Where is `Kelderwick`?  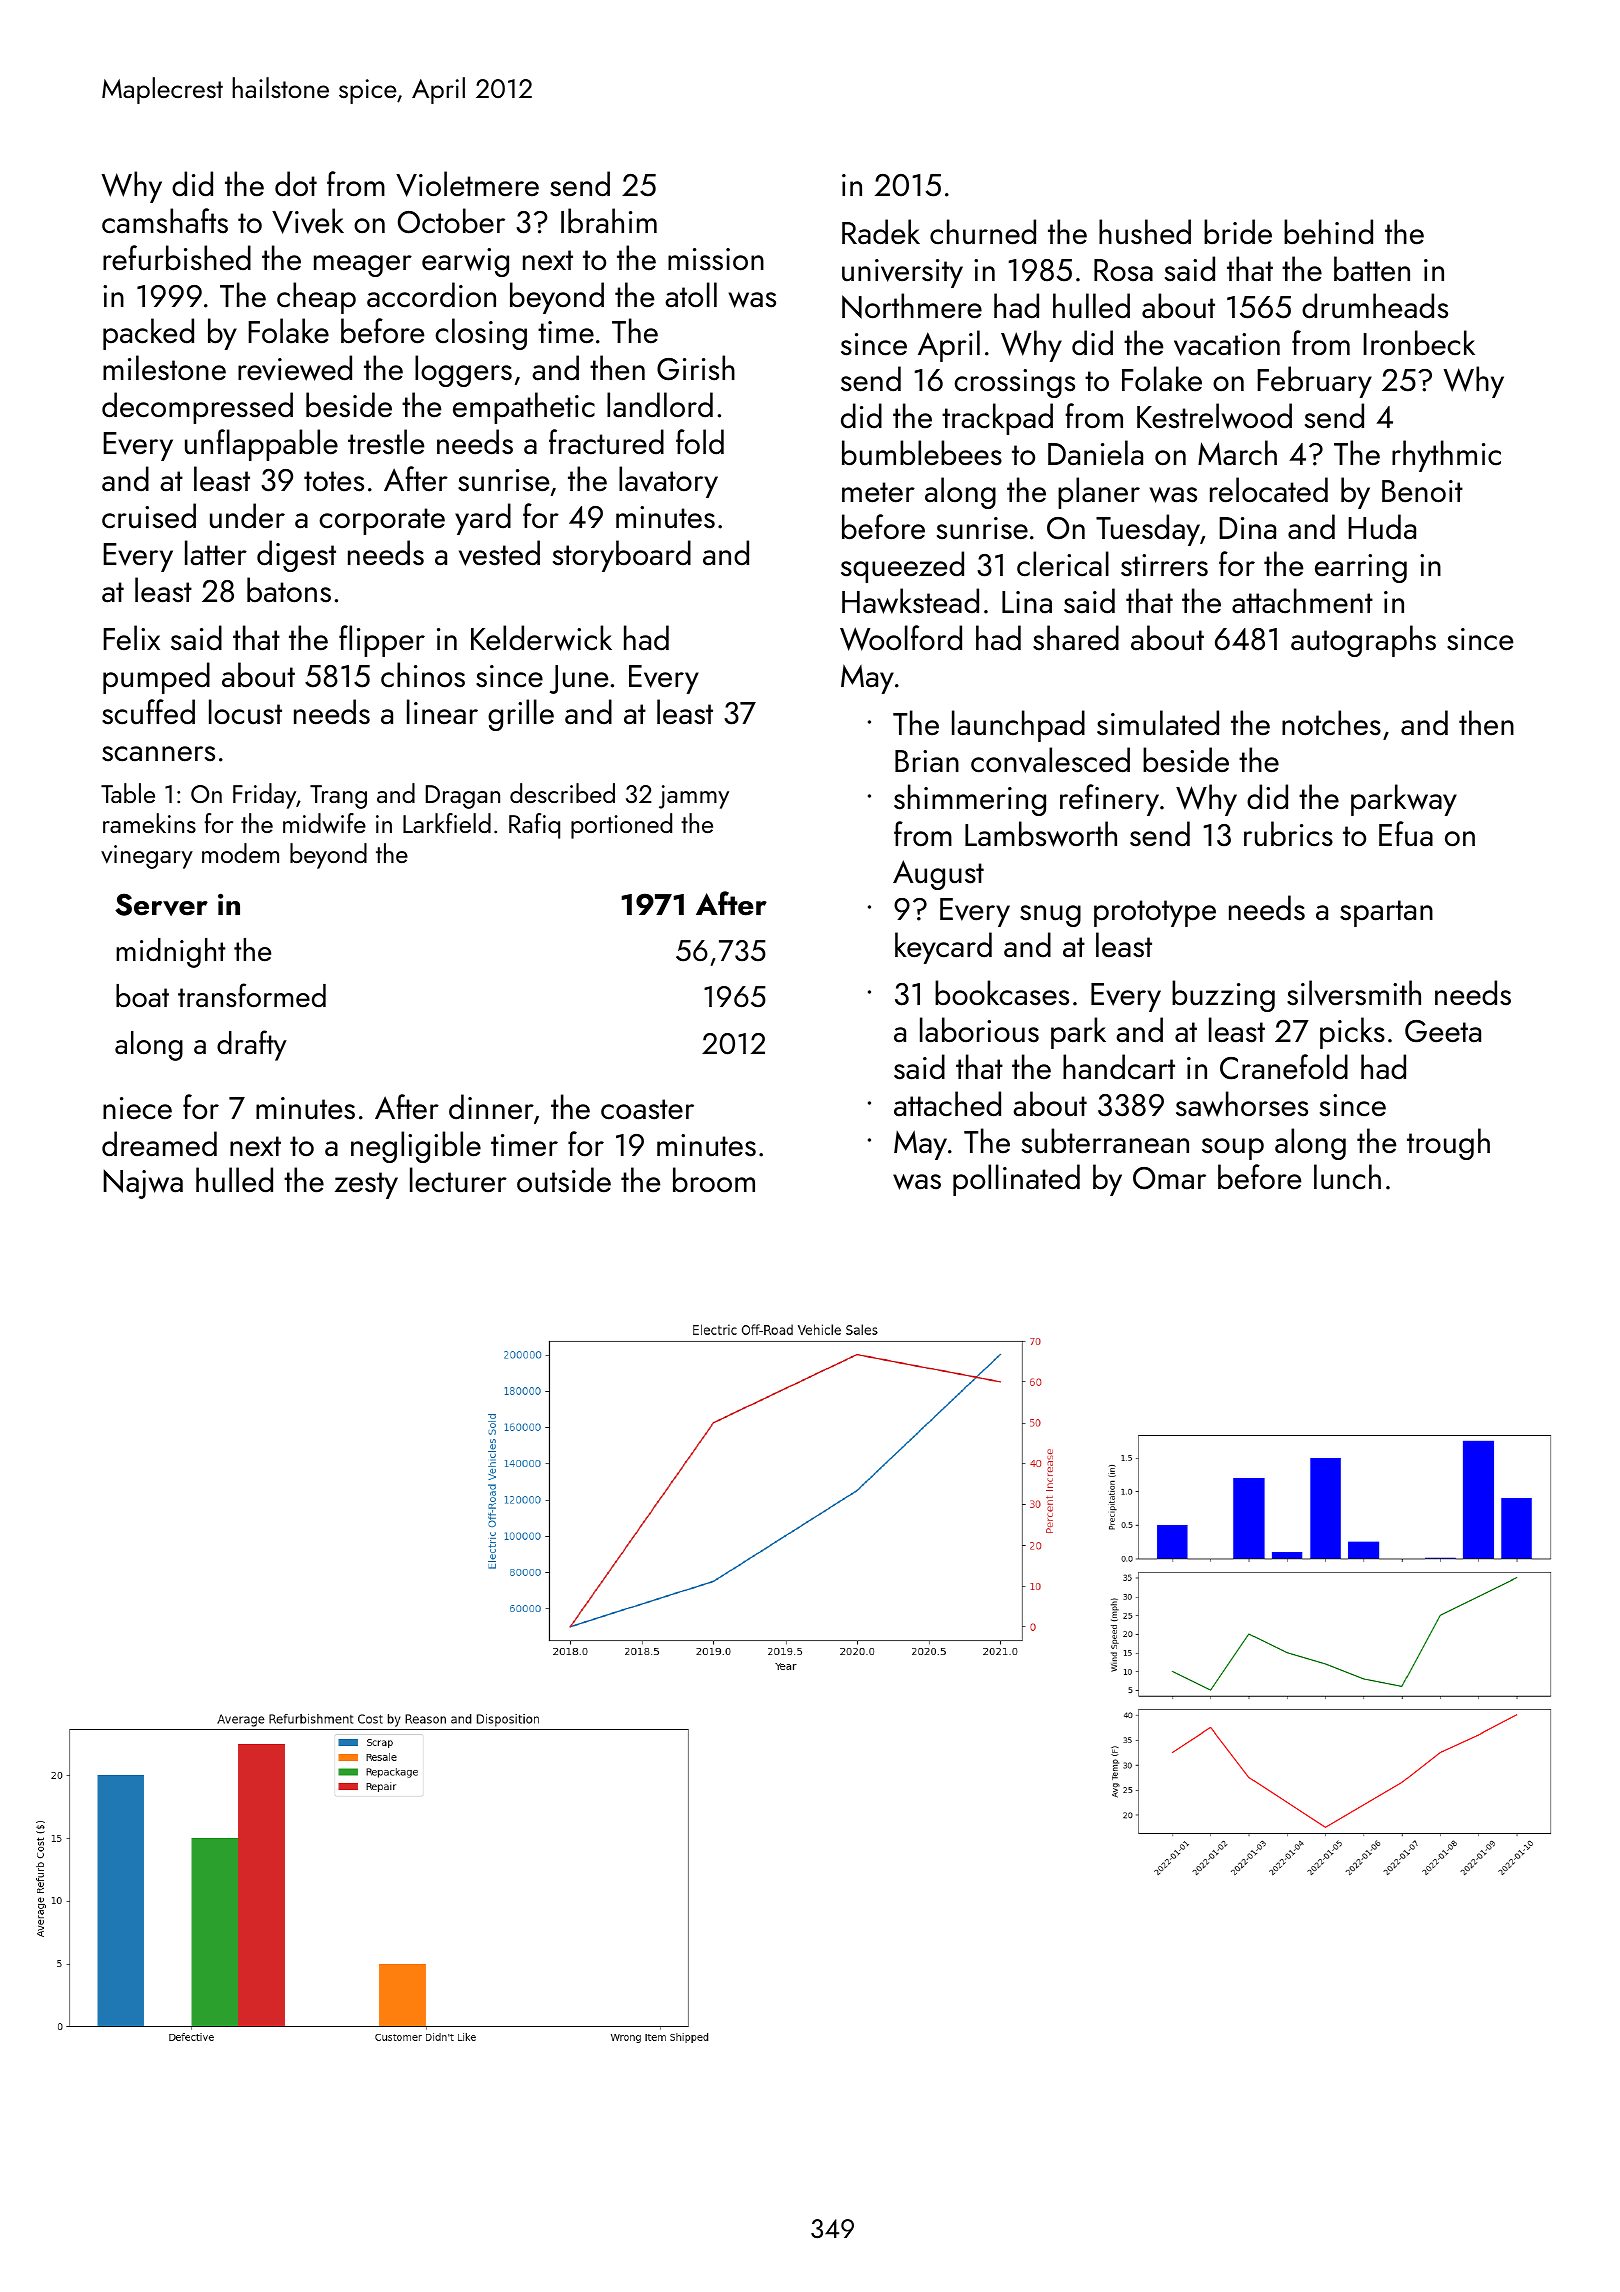
Kelderwick is located at coordinates (541, 638).
